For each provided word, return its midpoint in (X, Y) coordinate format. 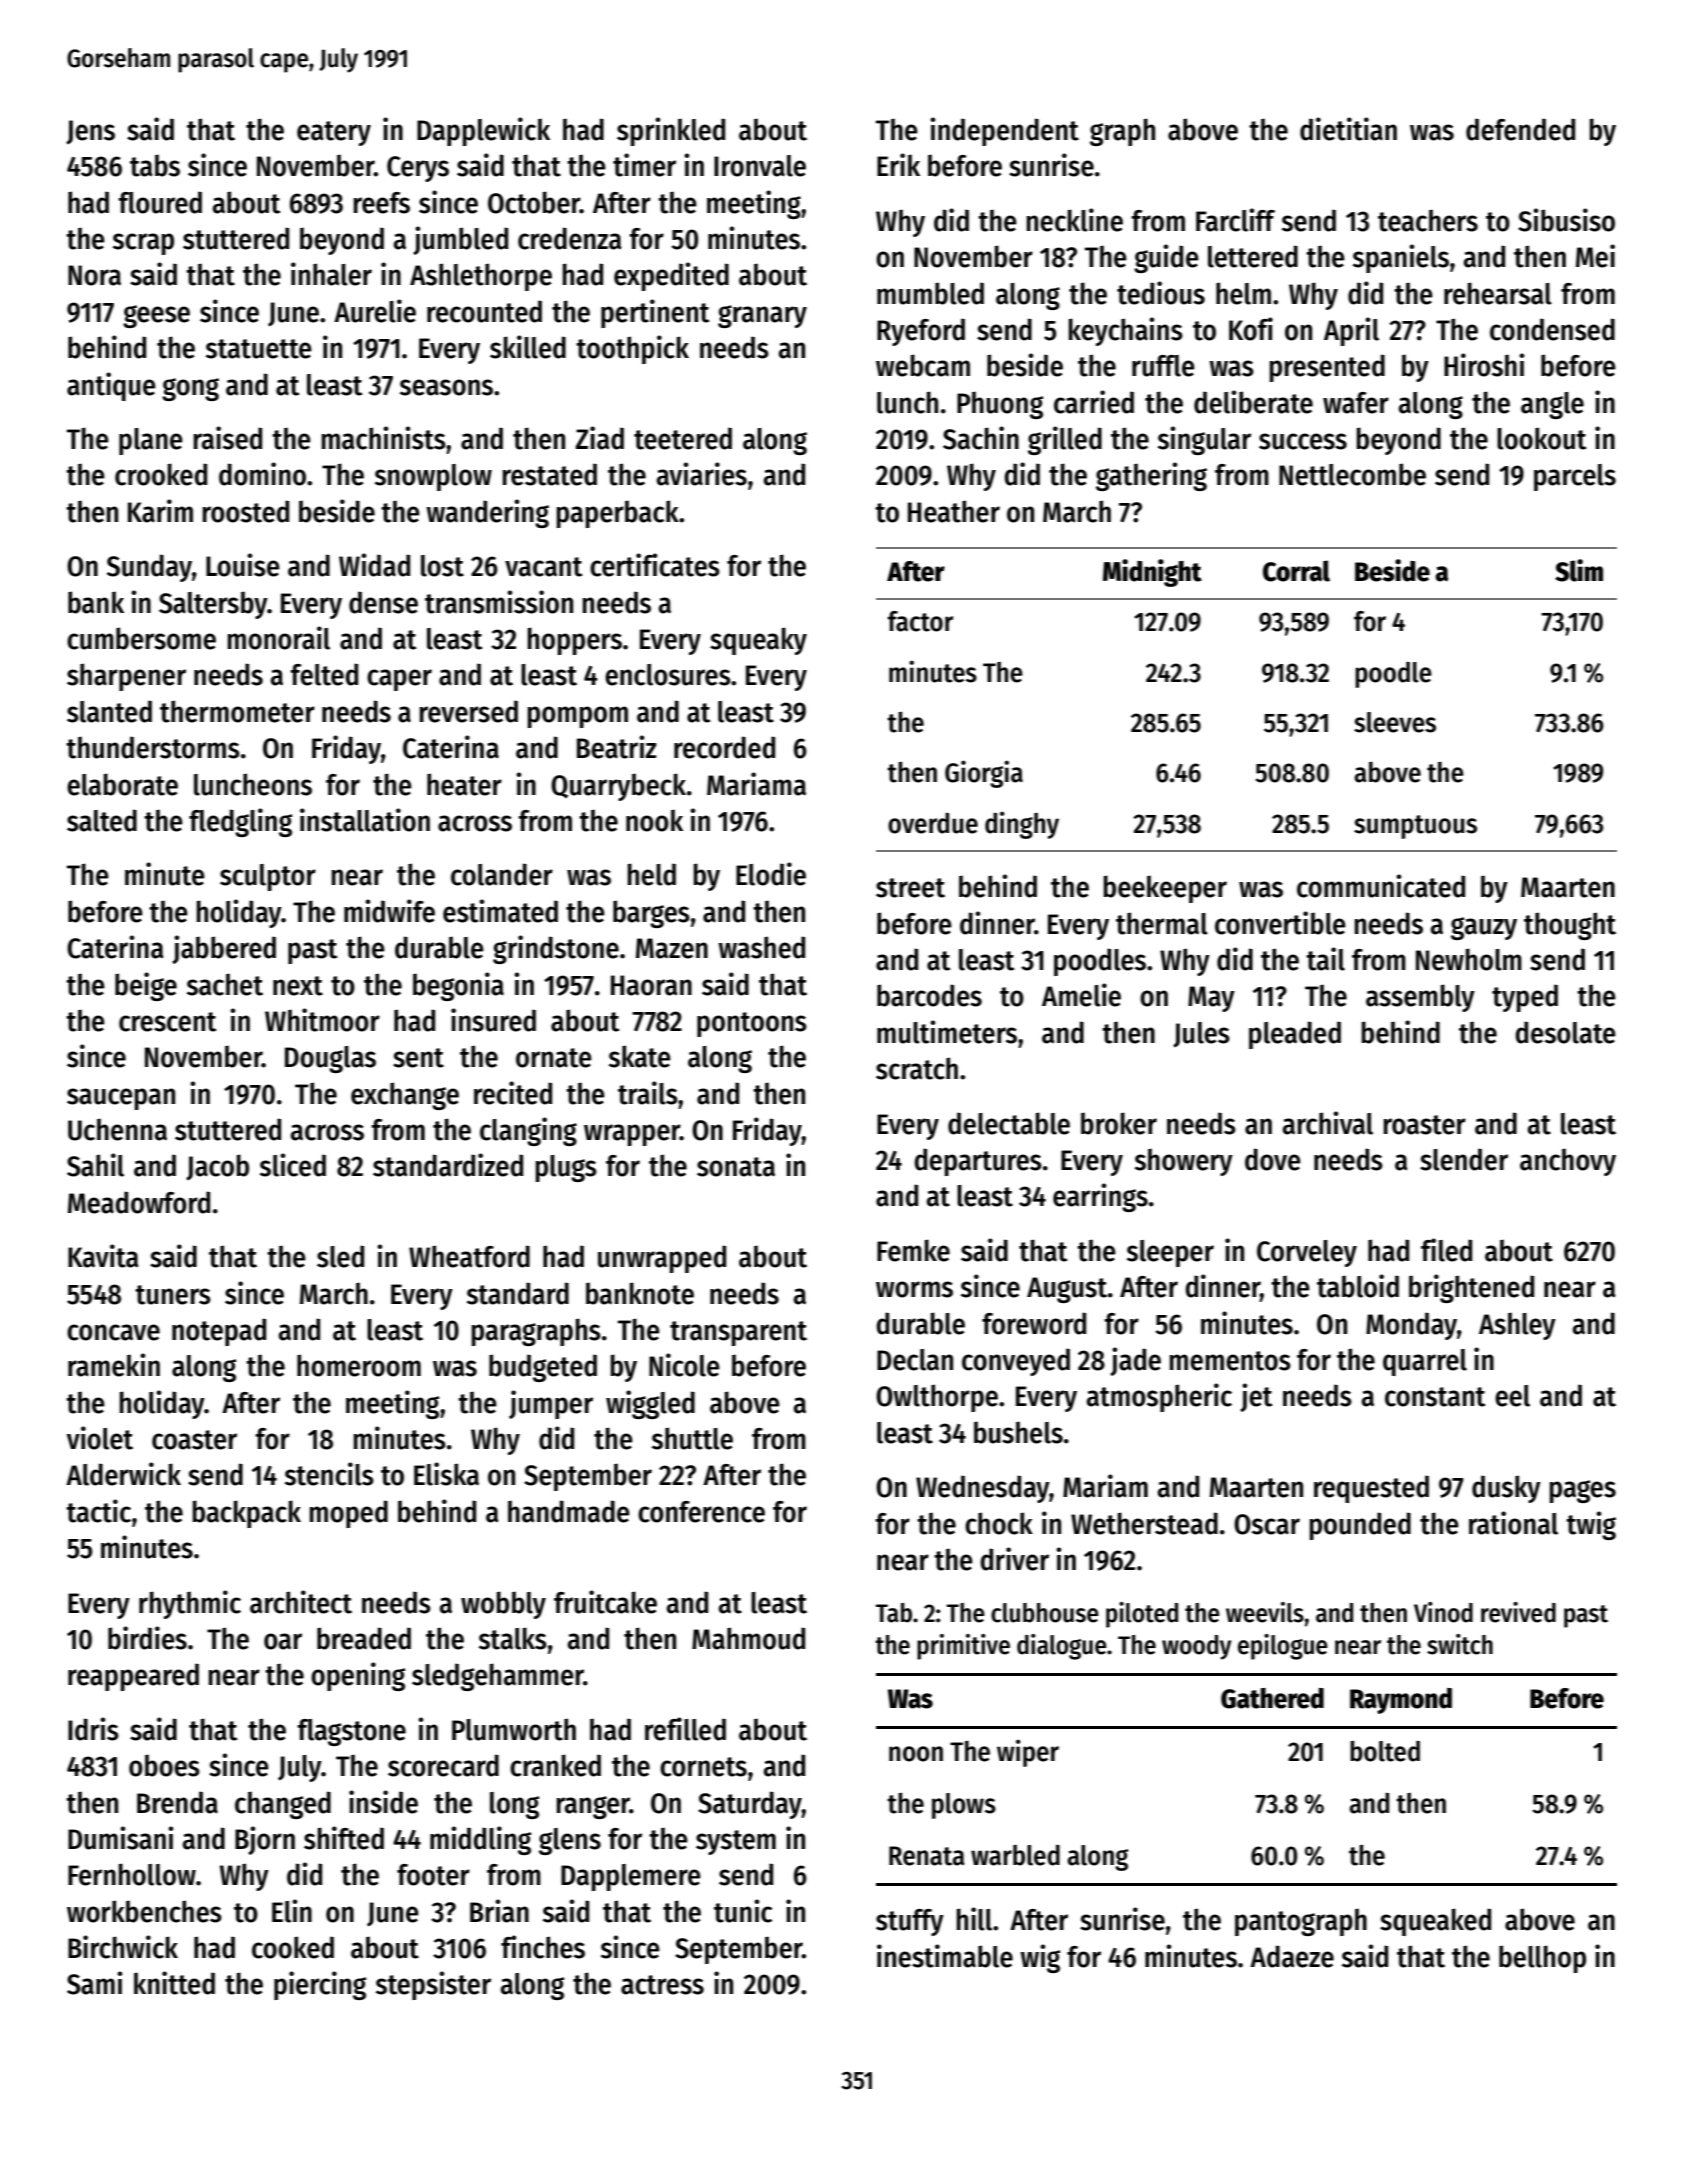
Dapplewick (483, 131)
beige (146, 986)
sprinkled (671, 131)
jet (1256, 1397)
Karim (160, 511)
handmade (569, 1511)
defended (1520, 129)
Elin (292, 1911)
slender (1464, 1159)
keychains (1126, 331)
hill (974, 1919)
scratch (917, 1068)
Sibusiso (1566, 220)
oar (283, 1641)
